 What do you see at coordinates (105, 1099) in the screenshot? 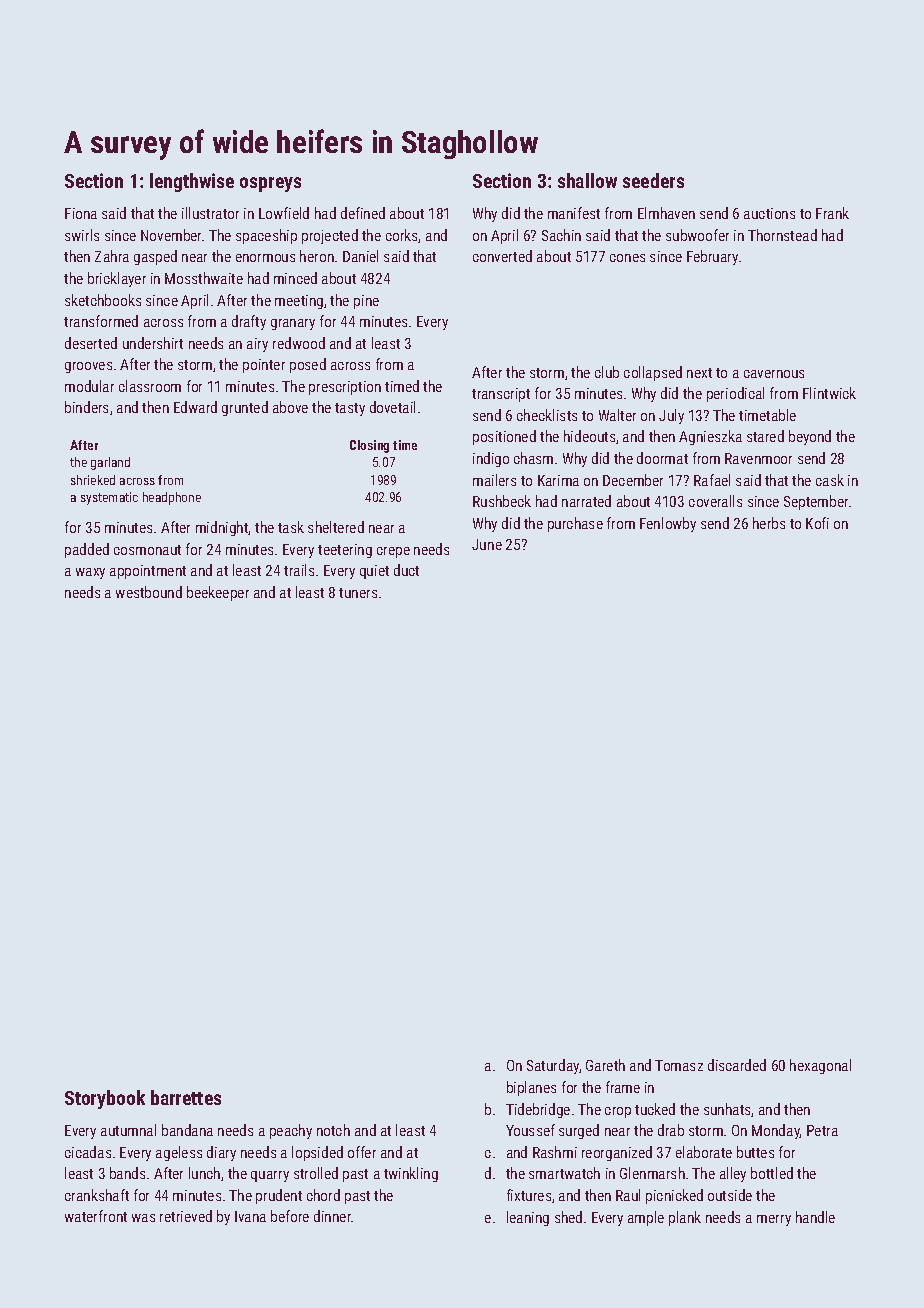
I see `Storybook` at bounding box center [105, 1099].
